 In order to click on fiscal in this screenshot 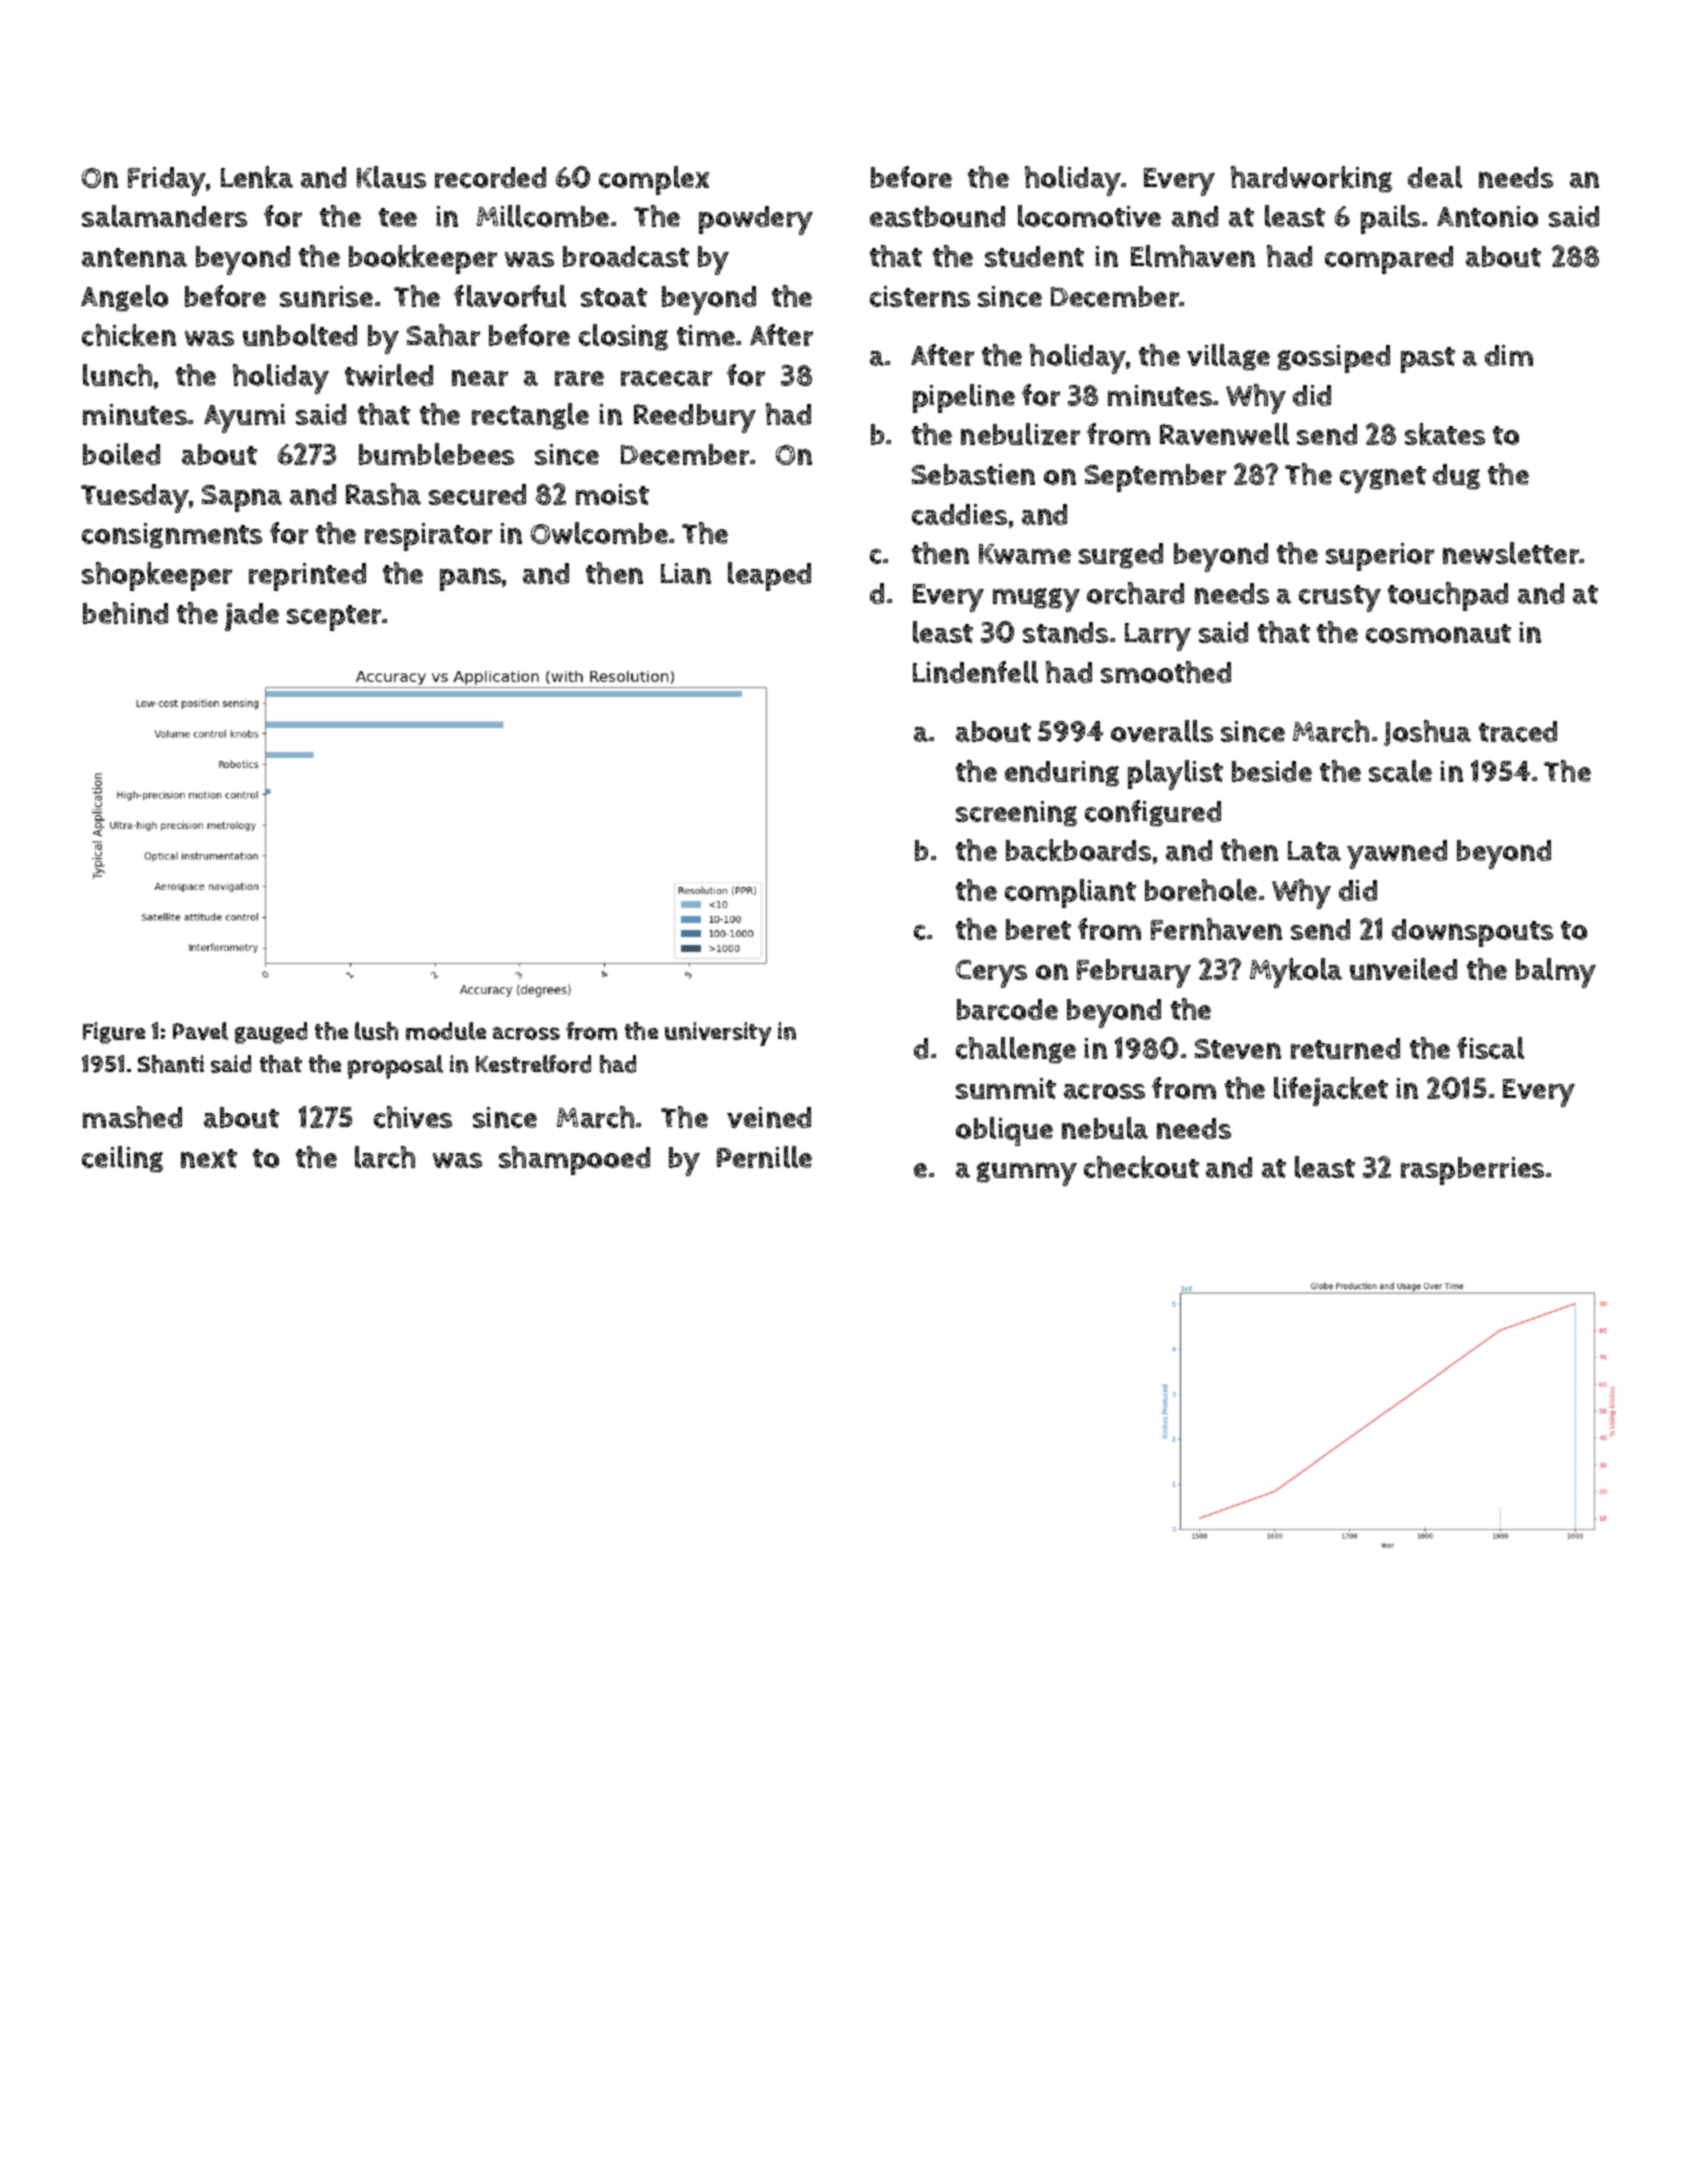, I will do `click(1490, 1048)`.
